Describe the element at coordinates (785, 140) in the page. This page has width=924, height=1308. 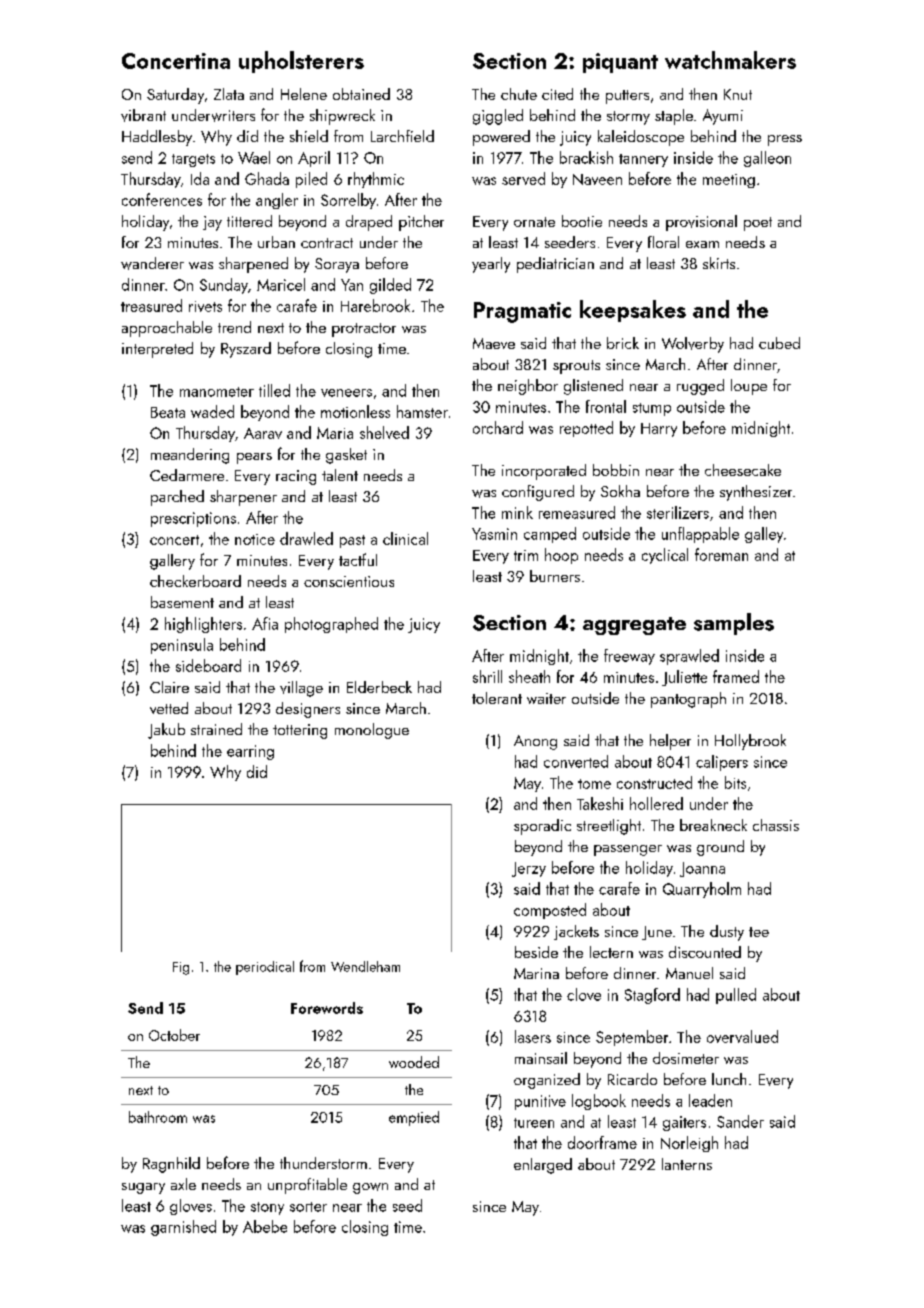
I see `press` at that location.
